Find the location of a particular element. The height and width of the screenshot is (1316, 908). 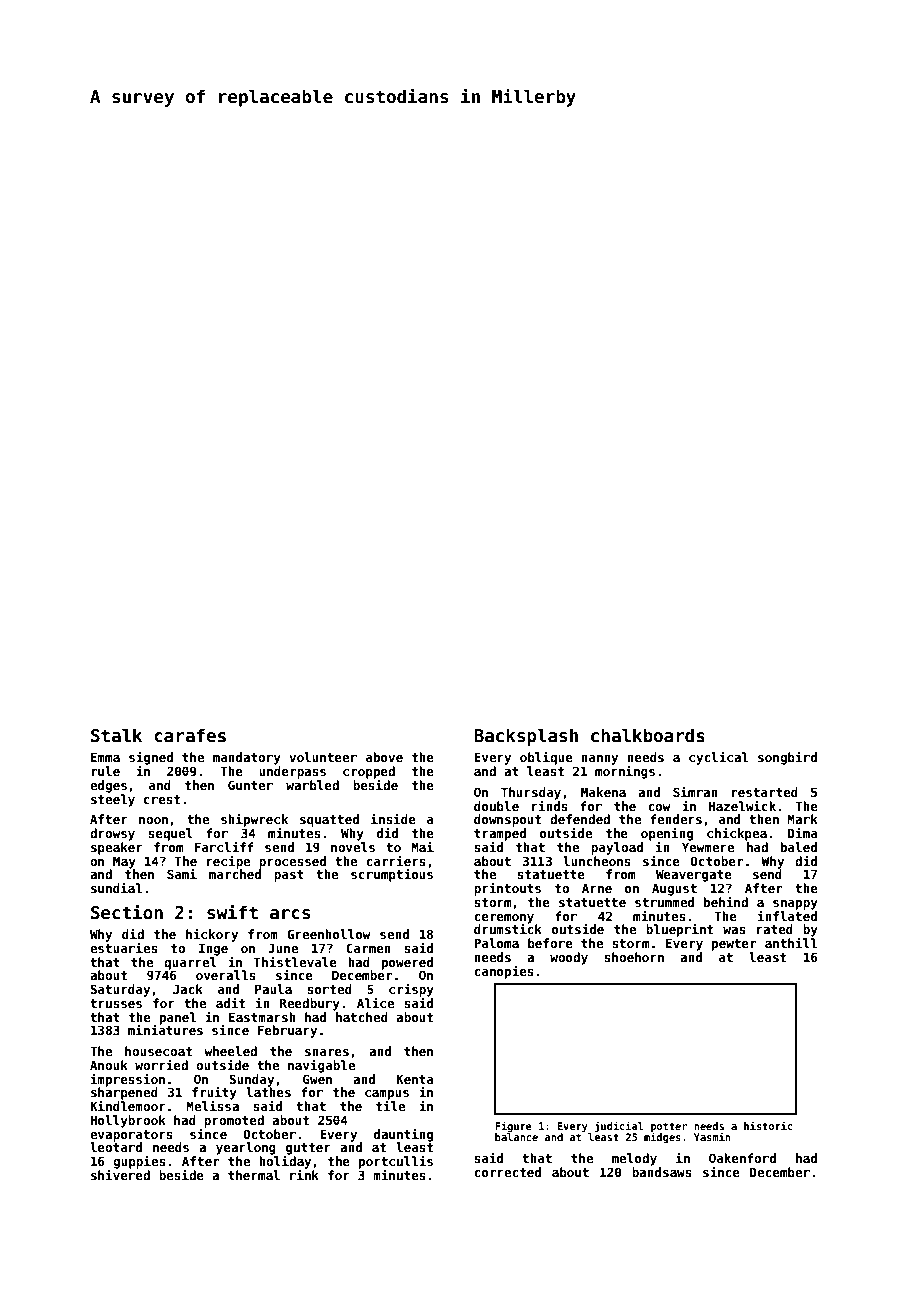

powered is located at coordinates (407, 963).
